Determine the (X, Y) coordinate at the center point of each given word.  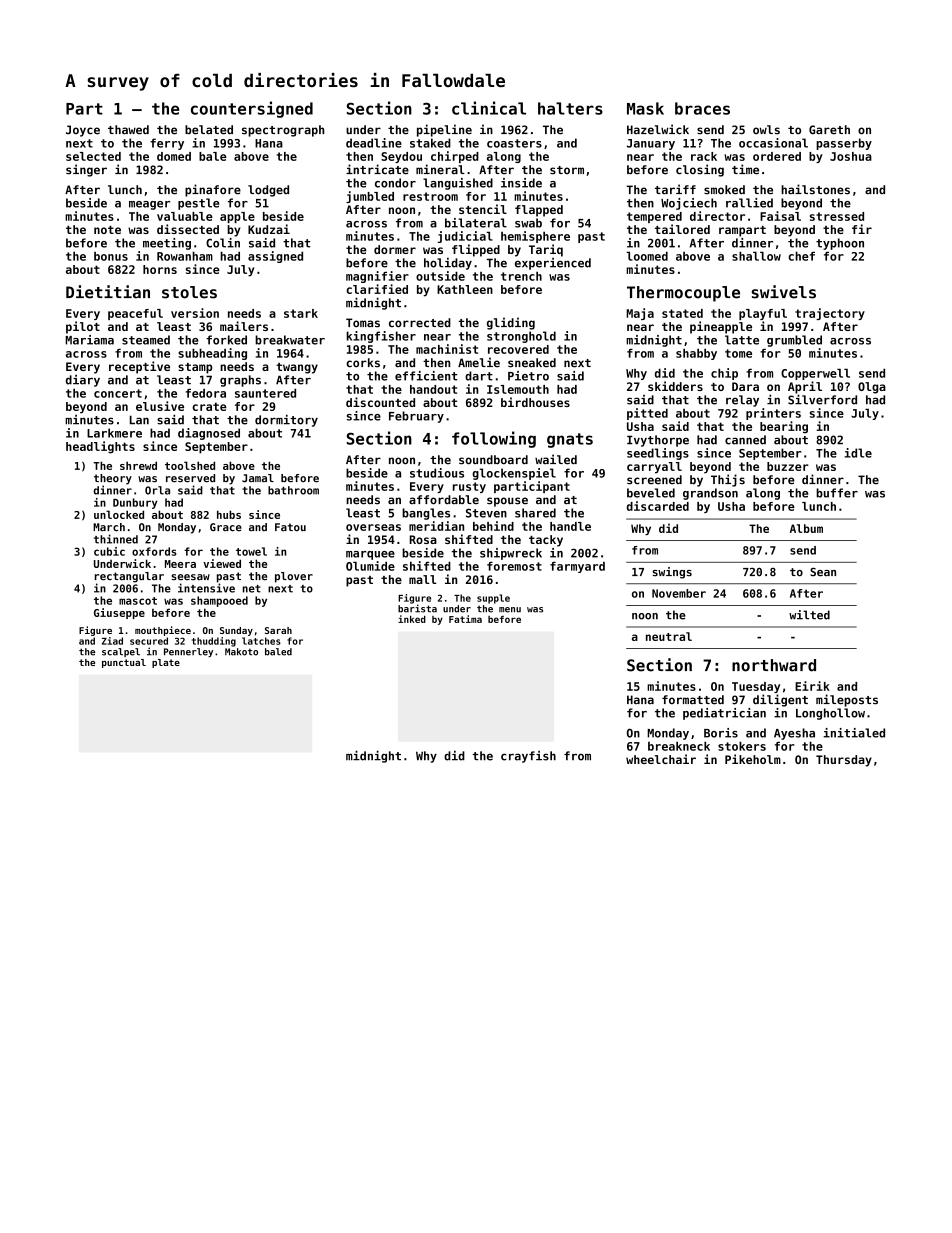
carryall (654, 468)
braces (702, 108)
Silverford (822, 400)
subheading (212, 354)
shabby (696, 354)
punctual (124, 663)
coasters (514, 143)
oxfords (154, 551)
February (416, 417)
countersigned (252, 109)
